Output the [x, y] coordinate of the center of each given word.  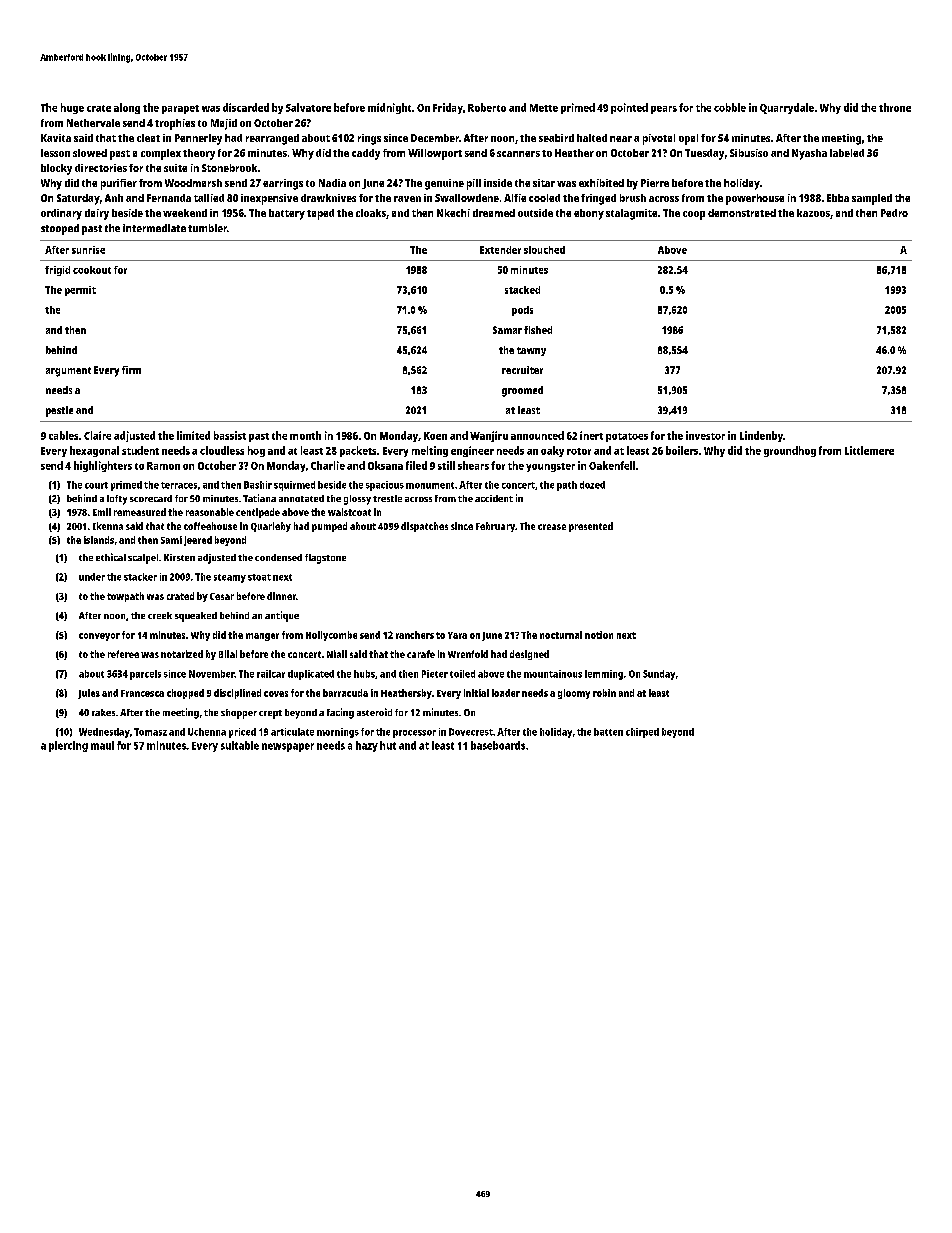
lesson [55, 153]
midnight [389, 108]
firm [131, 370]
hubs [364, 674]
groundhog [790, 451]
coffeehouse [210, 526]
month [305, 435]
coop [694, 215]
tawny [531, 351]
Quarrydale [787, 108]
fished [538, 330]
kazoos [813, 213]
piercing [68, 746]
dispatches [424, 527]
